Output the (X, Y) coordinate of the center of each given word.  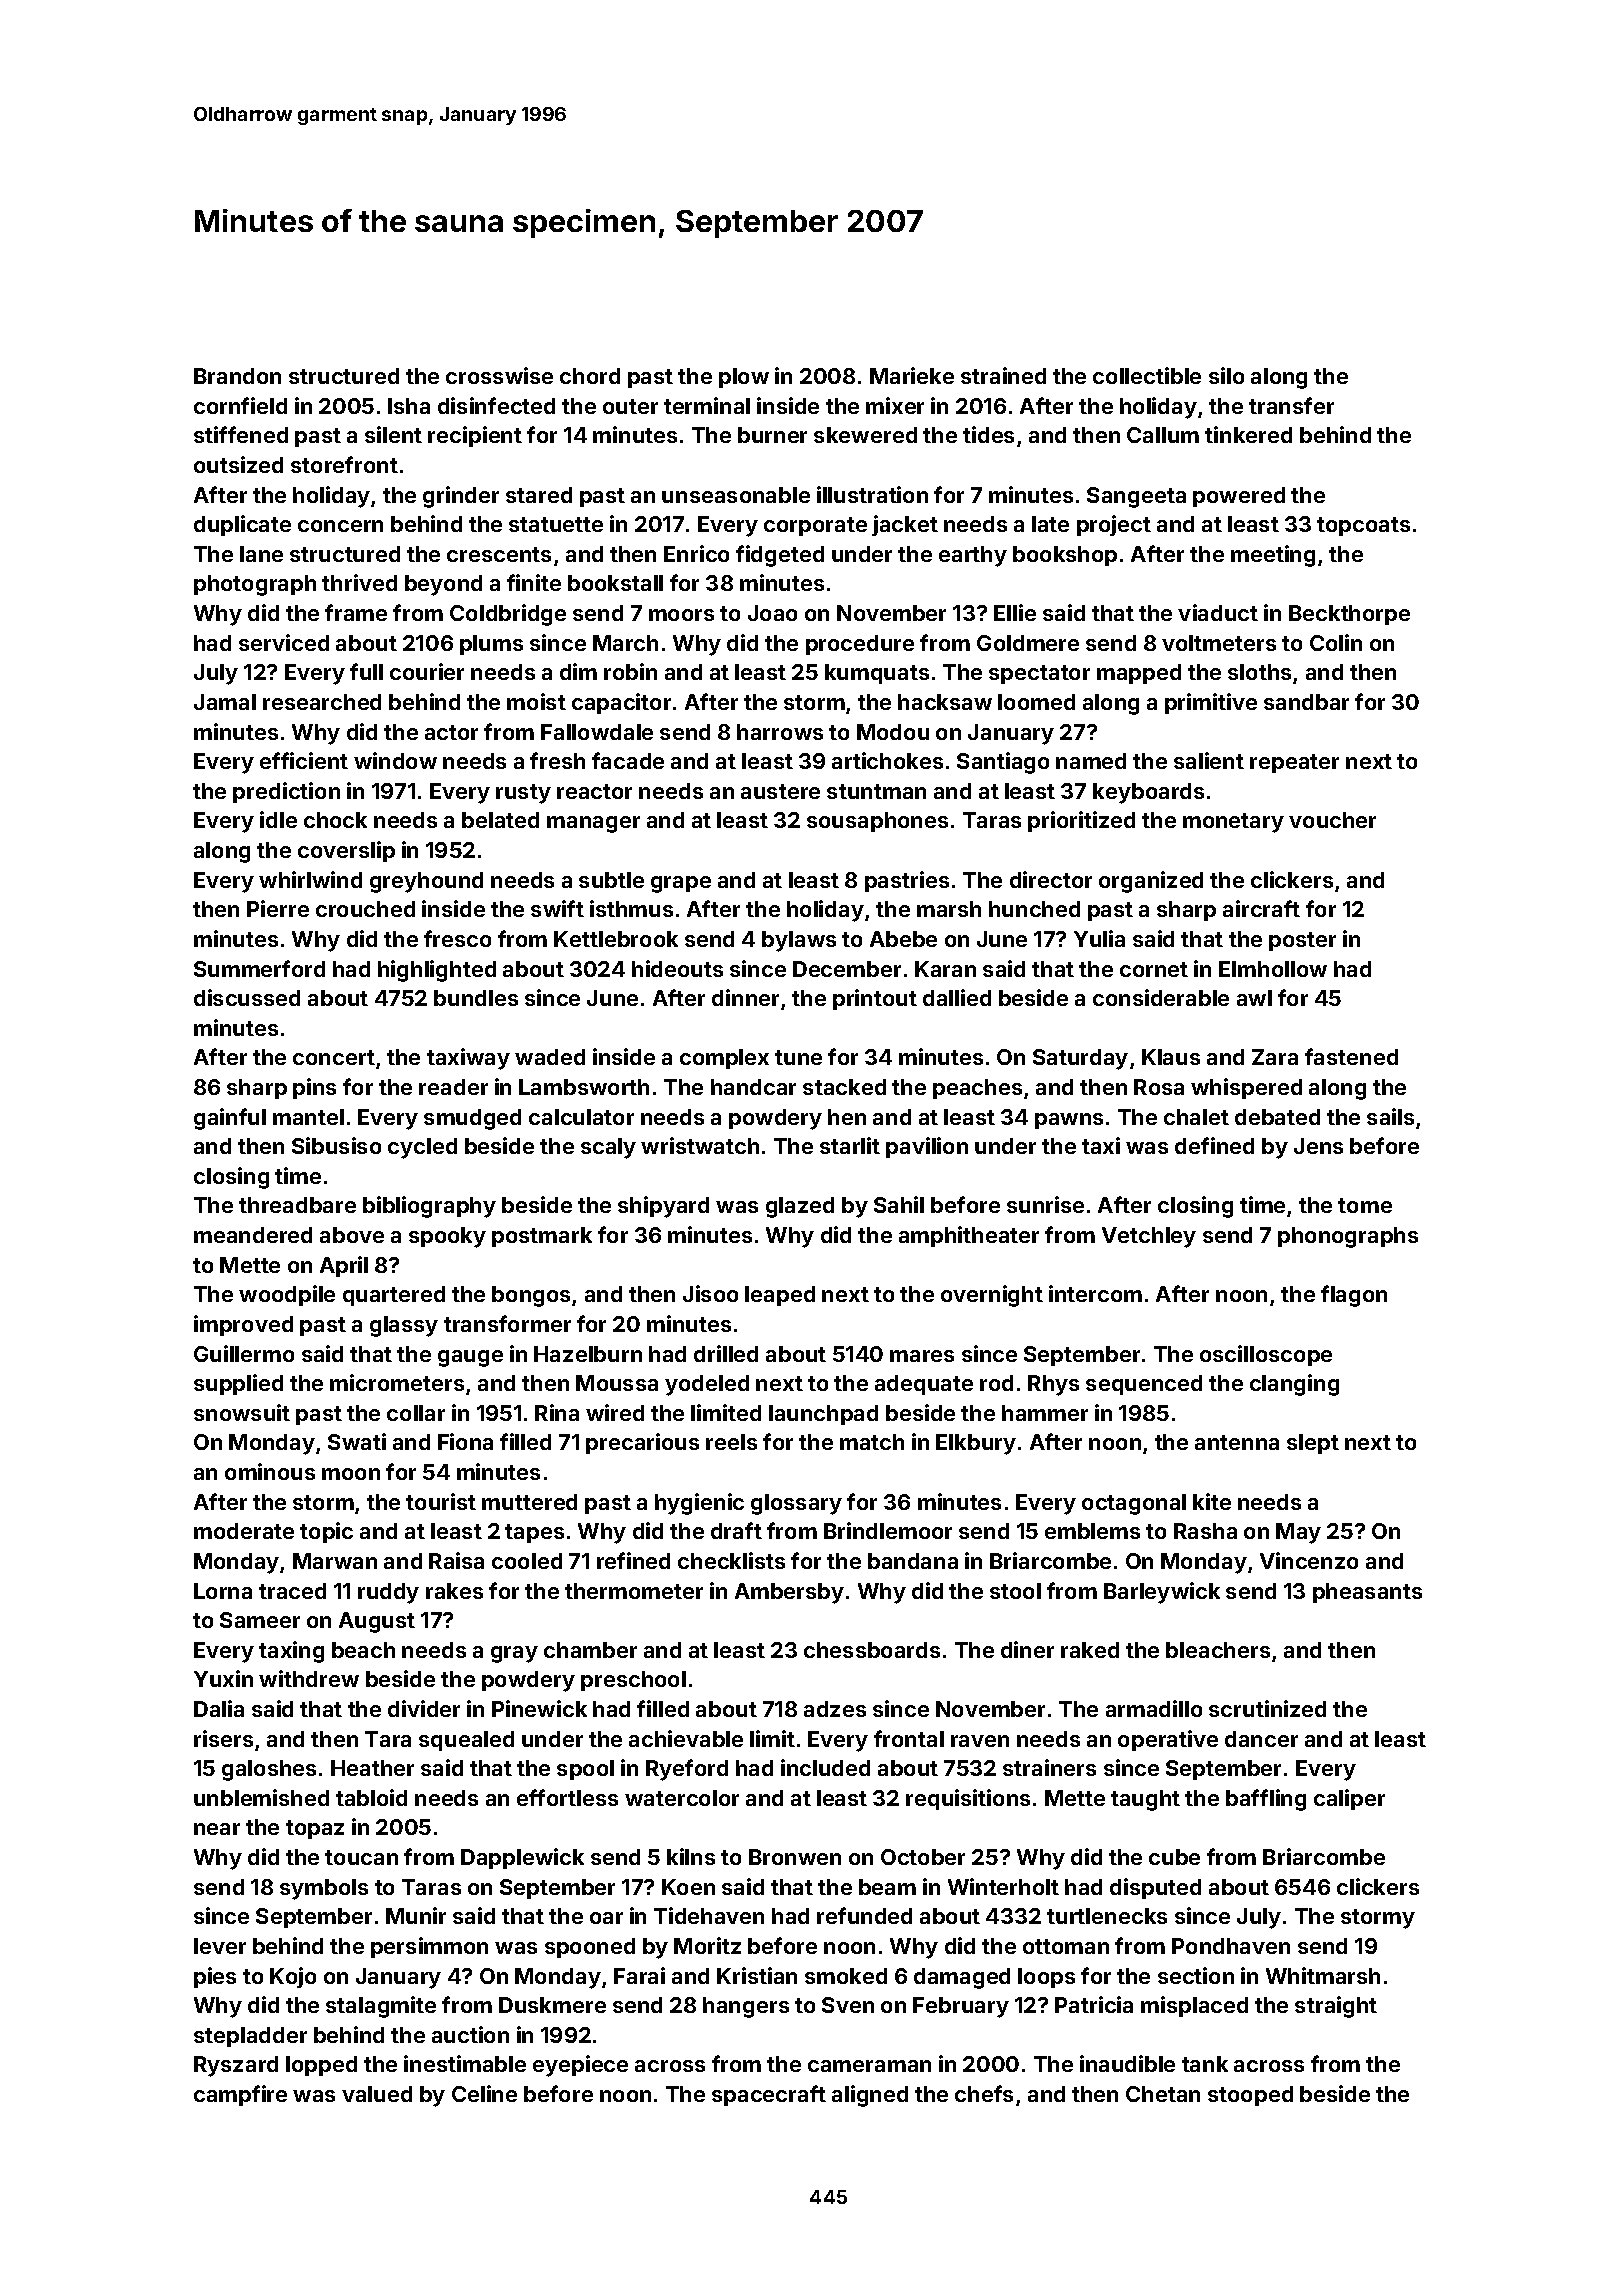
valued (377, 2094)
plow (744, 378)
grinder (461, 497)
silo (1226, 375)
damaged (962, 1978)
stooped (1250, 2096)
